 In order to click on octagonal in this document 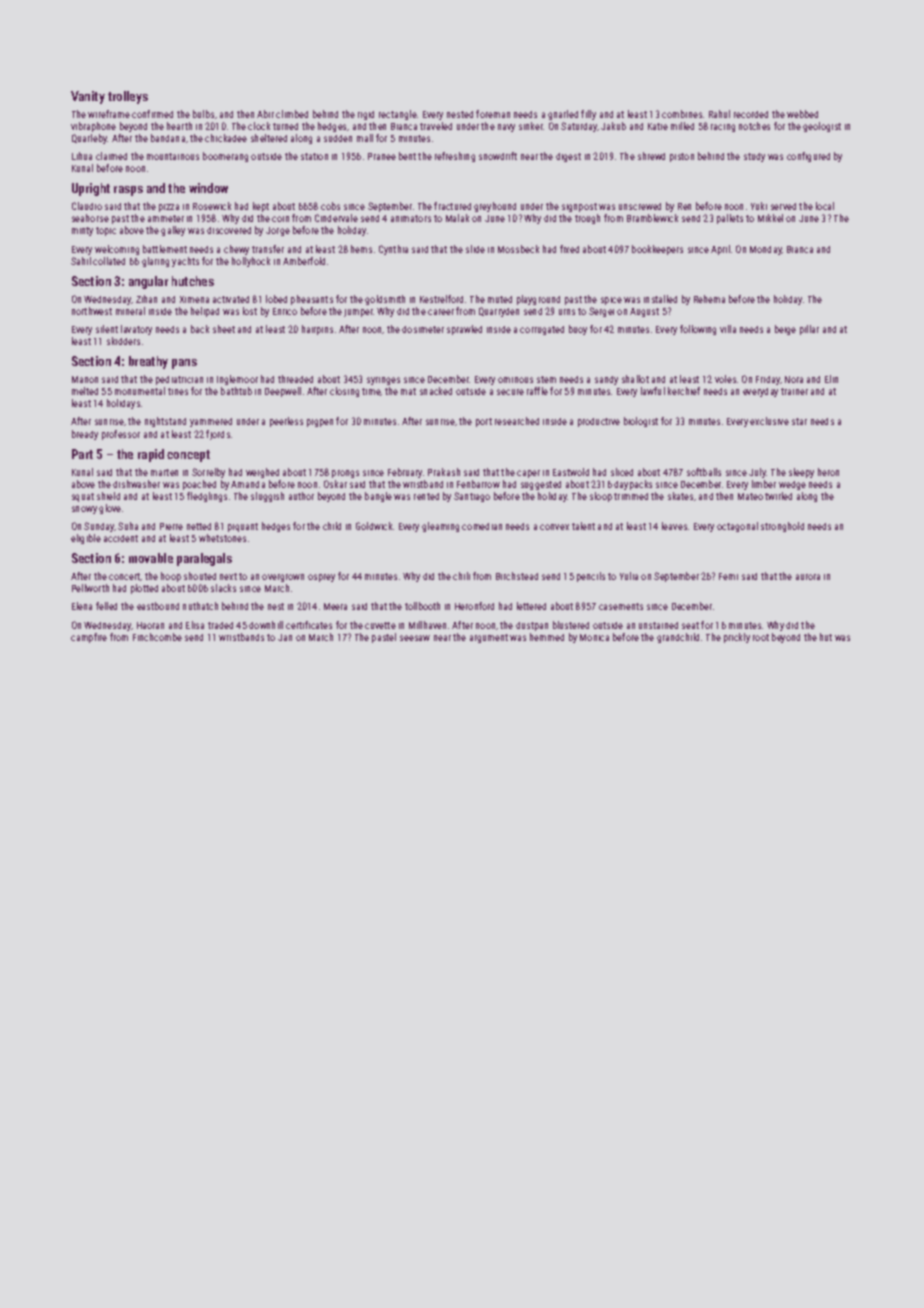, I will do `click(737, 527)`.
